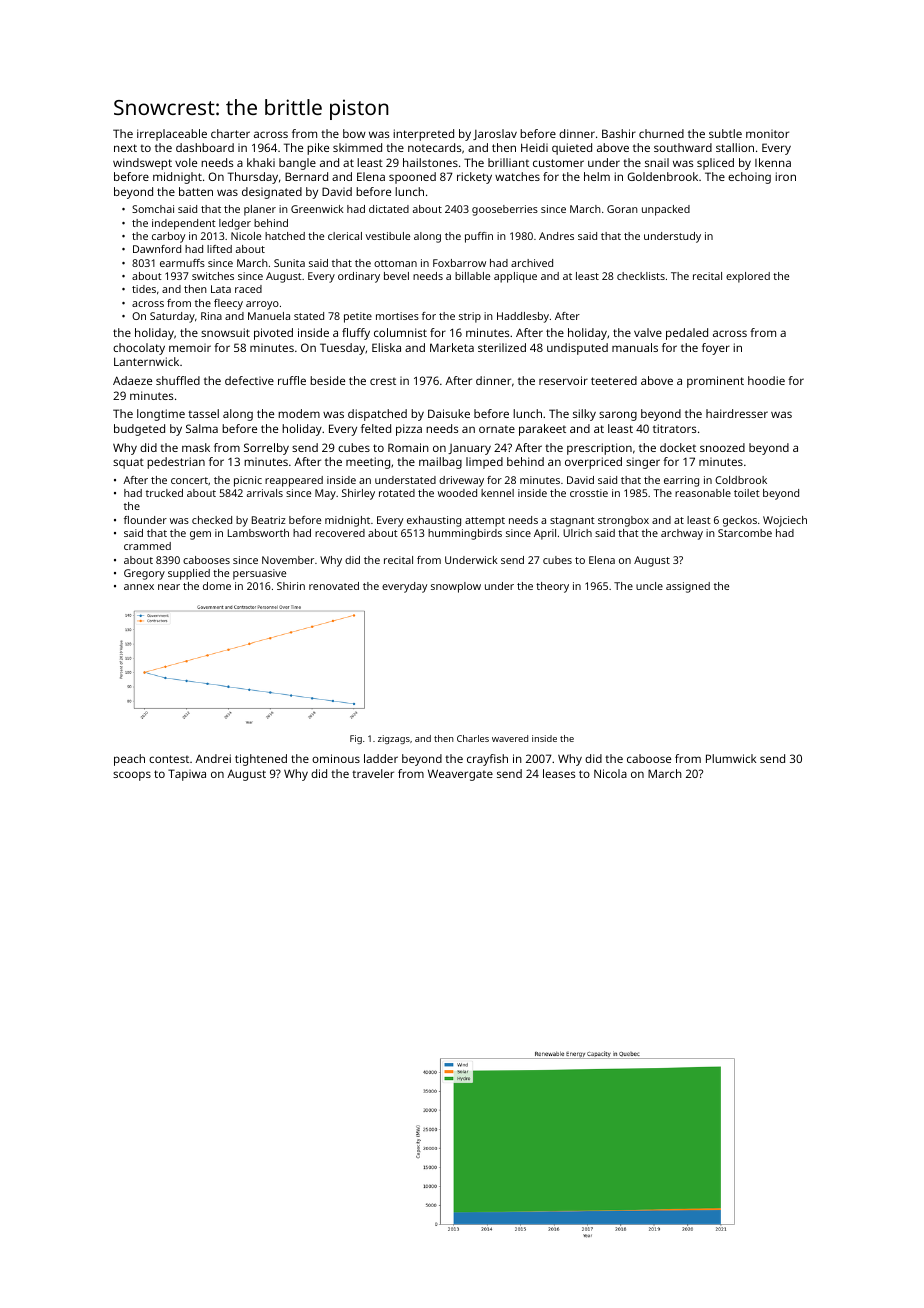 The height and width of the screenshot is (1308, 924). Describe the element at coordinates (190, 348) in the screenshot. I see `memoir` at that location.
